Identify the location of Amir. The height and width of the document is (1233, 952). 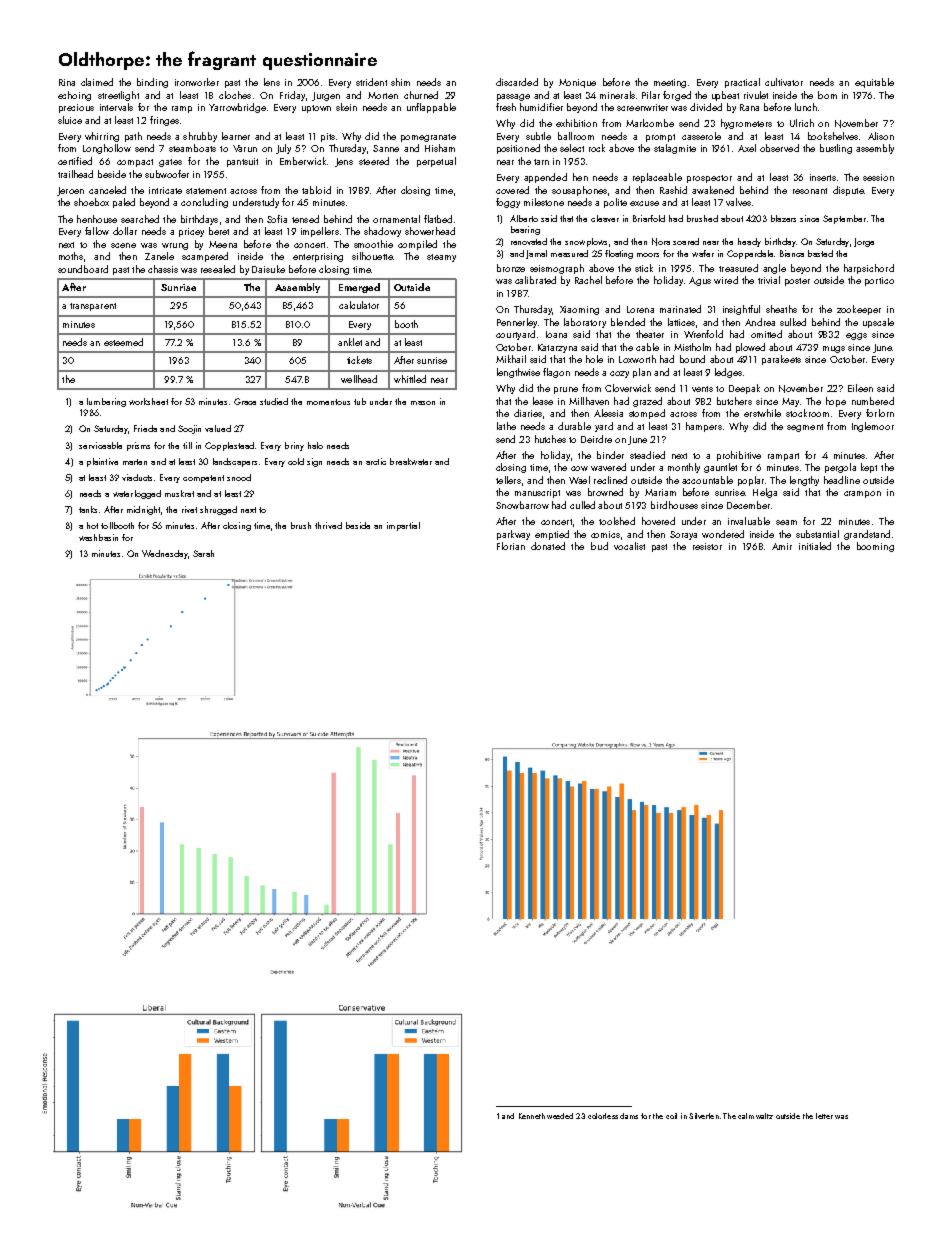
(782, 546).
